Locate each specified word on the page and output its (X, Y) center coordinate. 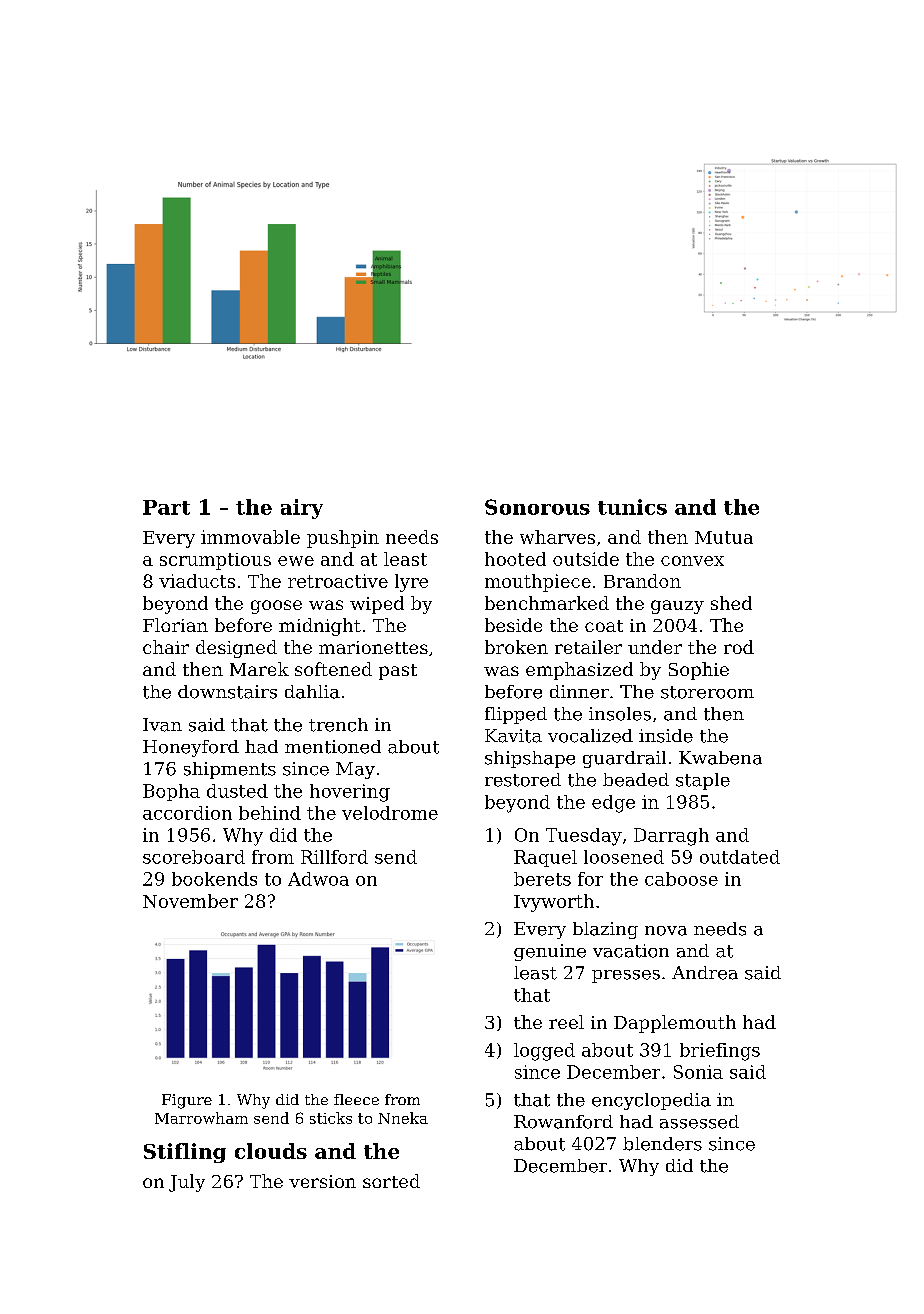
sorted (391, 1181)
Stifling (185, 1153)
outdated (740, 857)
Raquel (545, 858)
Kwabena (720, 758)
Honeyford (191, 748)
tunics (632, 507)
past (398, 672)
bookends (214, 879)
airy (302, 509)
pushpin (343, 539)
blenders (662, 1144)
